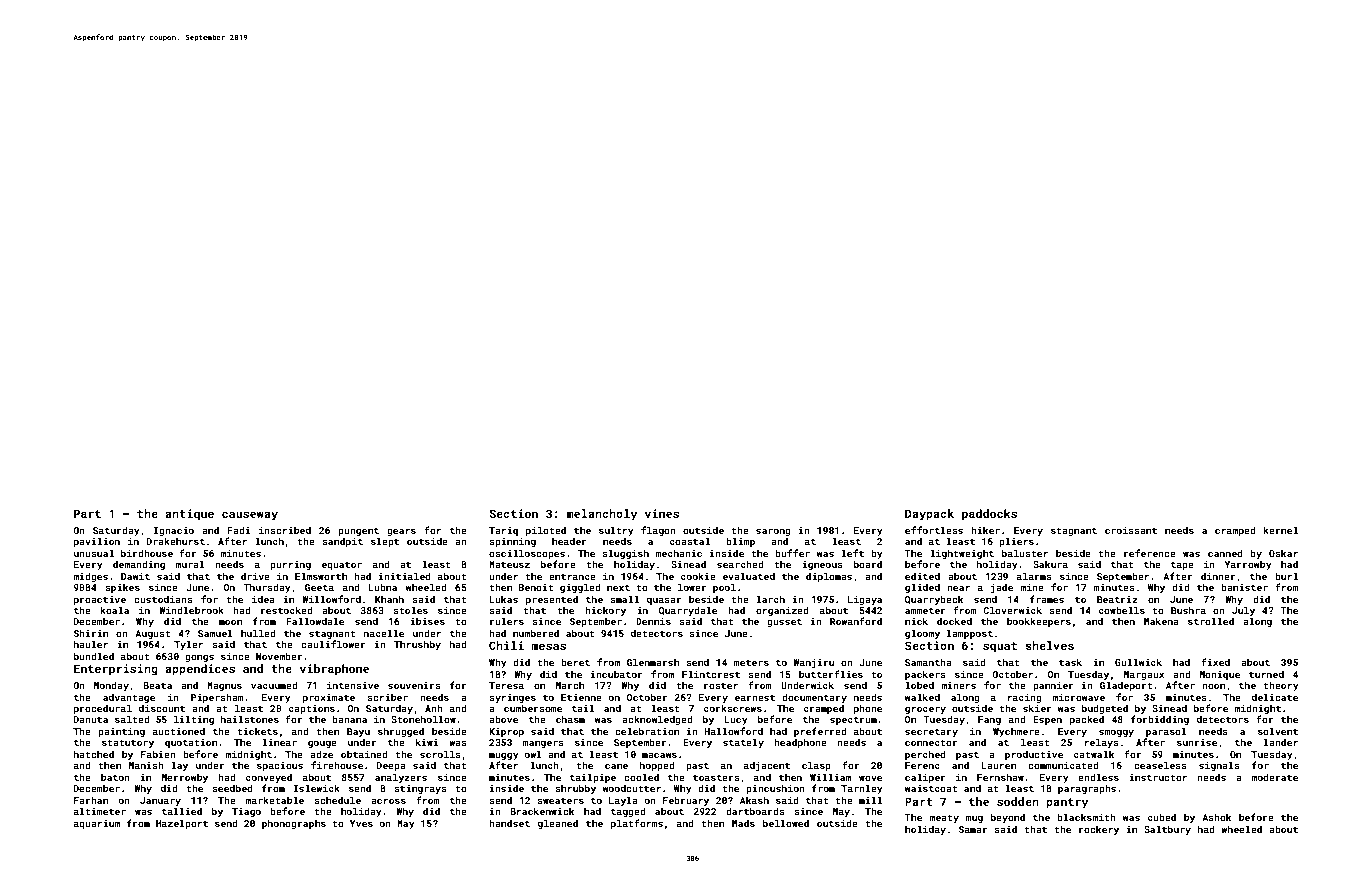 The width and height of the document is (1372, 887). I want to click on William, so click(830, 777).
